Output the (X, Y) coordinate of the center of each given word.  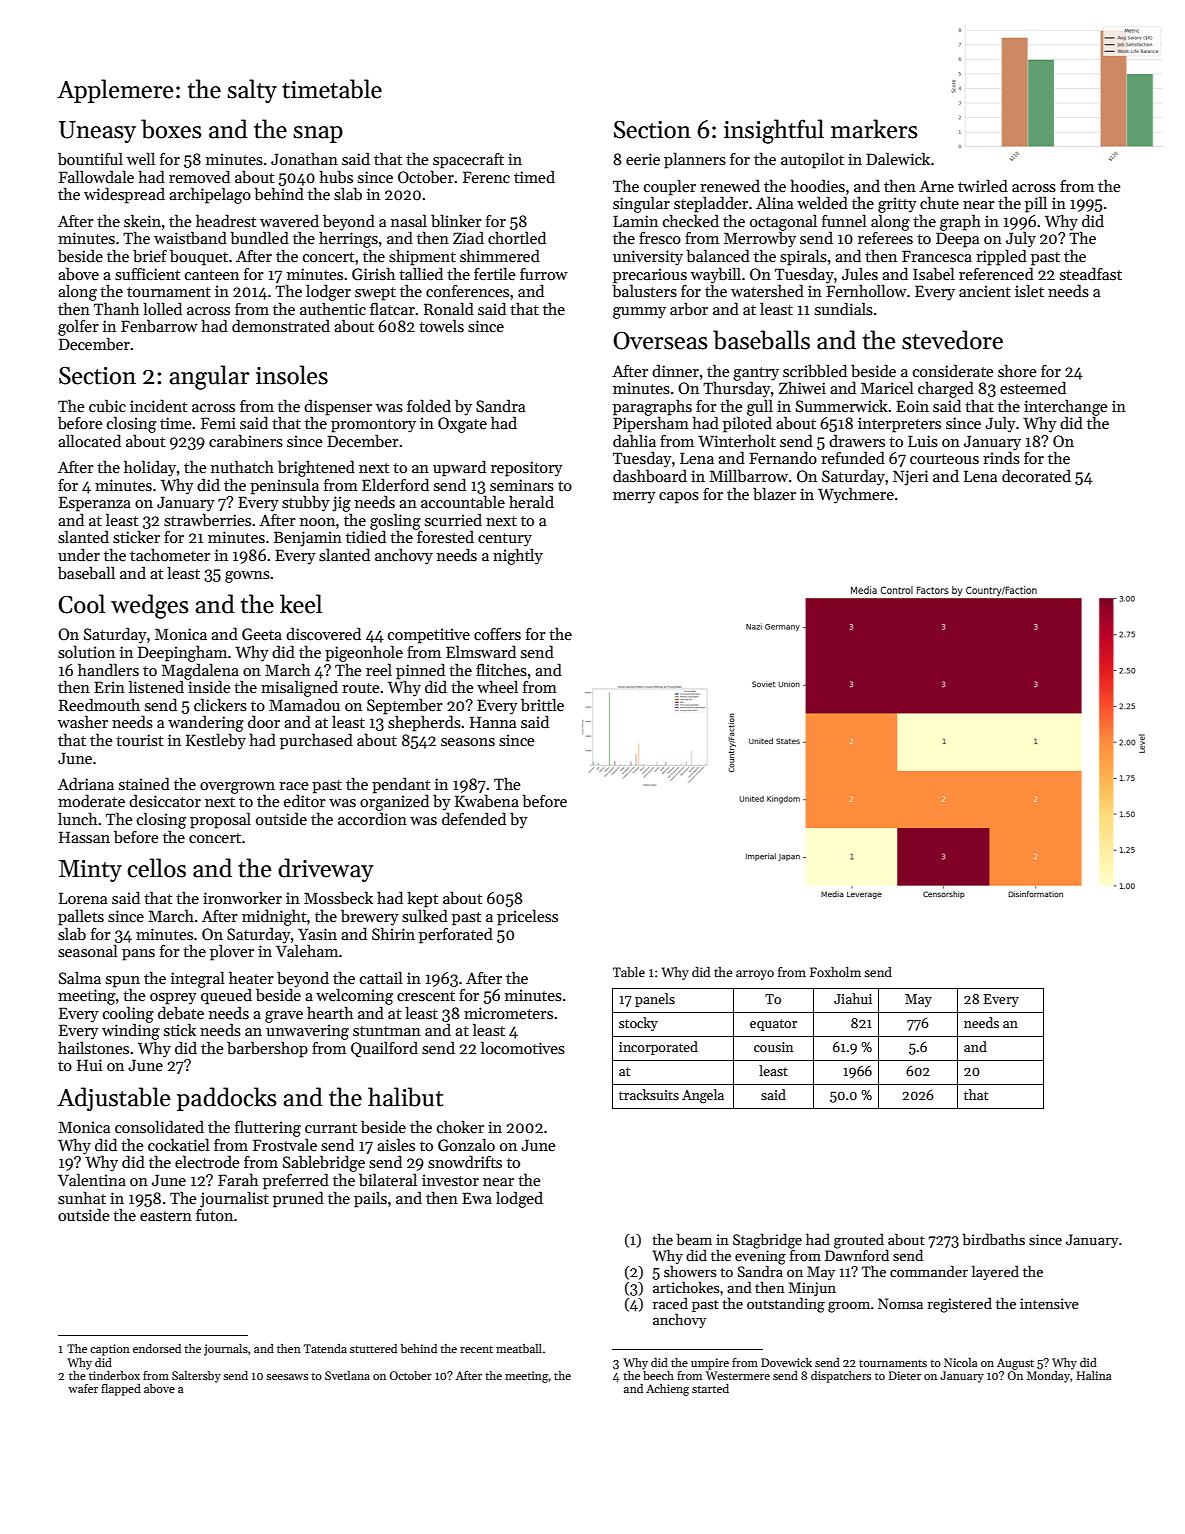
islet (1029, 290)
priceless (527, 917)
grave (284, 1017)
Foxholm (835, 972)
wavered (289, 220)
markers (874, 129)
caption (110, 1350)
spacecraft (468, 161)
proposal (220, 820)
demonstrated (281, 325)
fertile (495, 273)
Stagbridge (767, 1241)
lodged (519, 1199)
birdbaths (994, 1239)
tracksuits (649, 1094)
